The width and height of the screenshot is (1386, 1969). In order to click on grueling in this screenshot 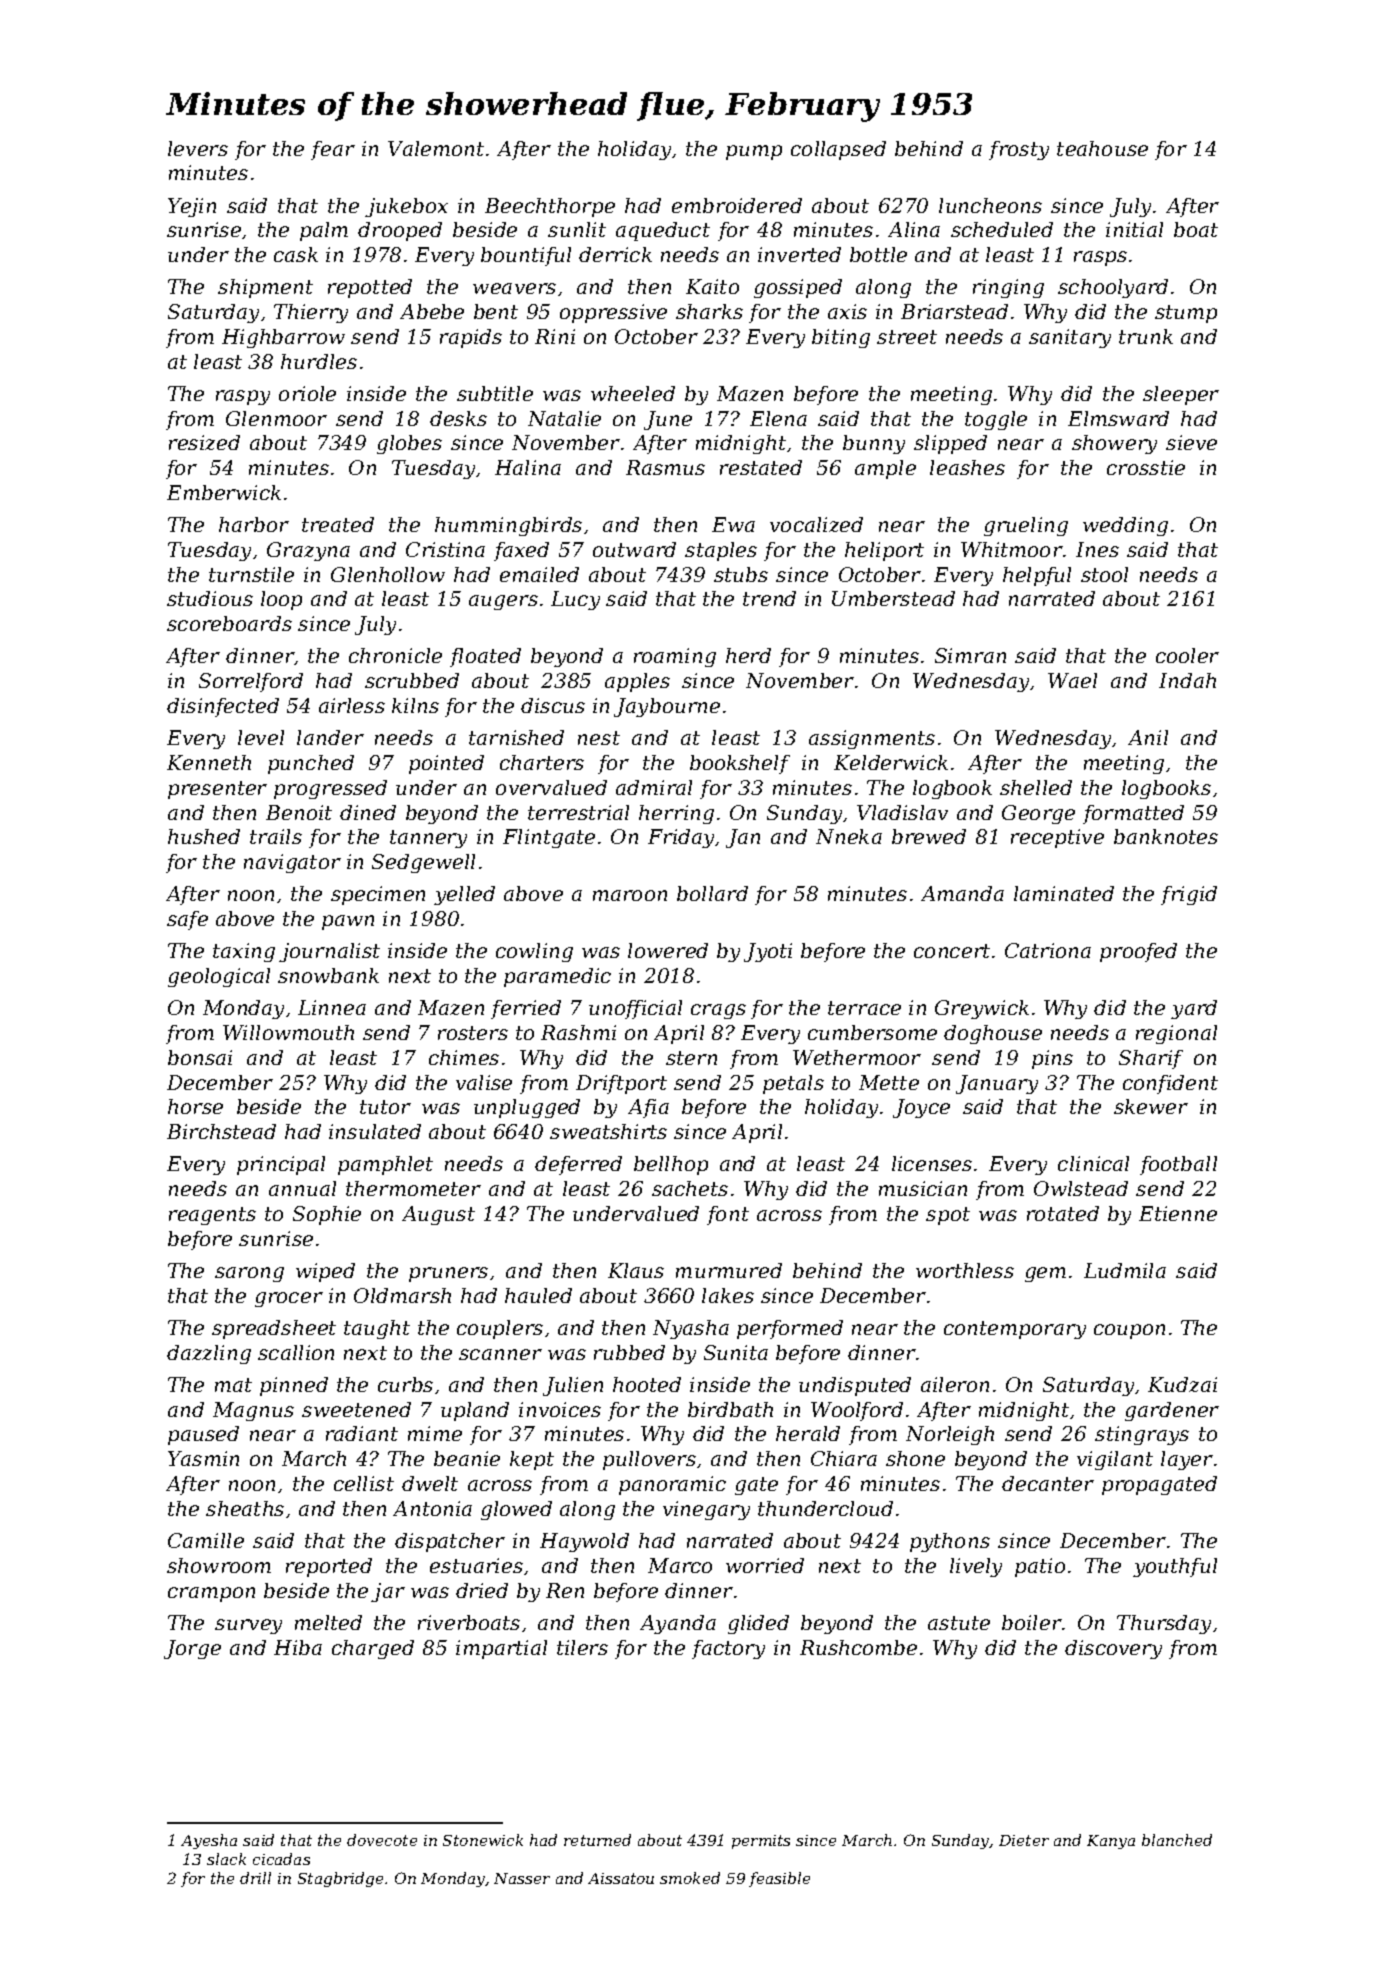, I will do `click(1026, 526)`.
